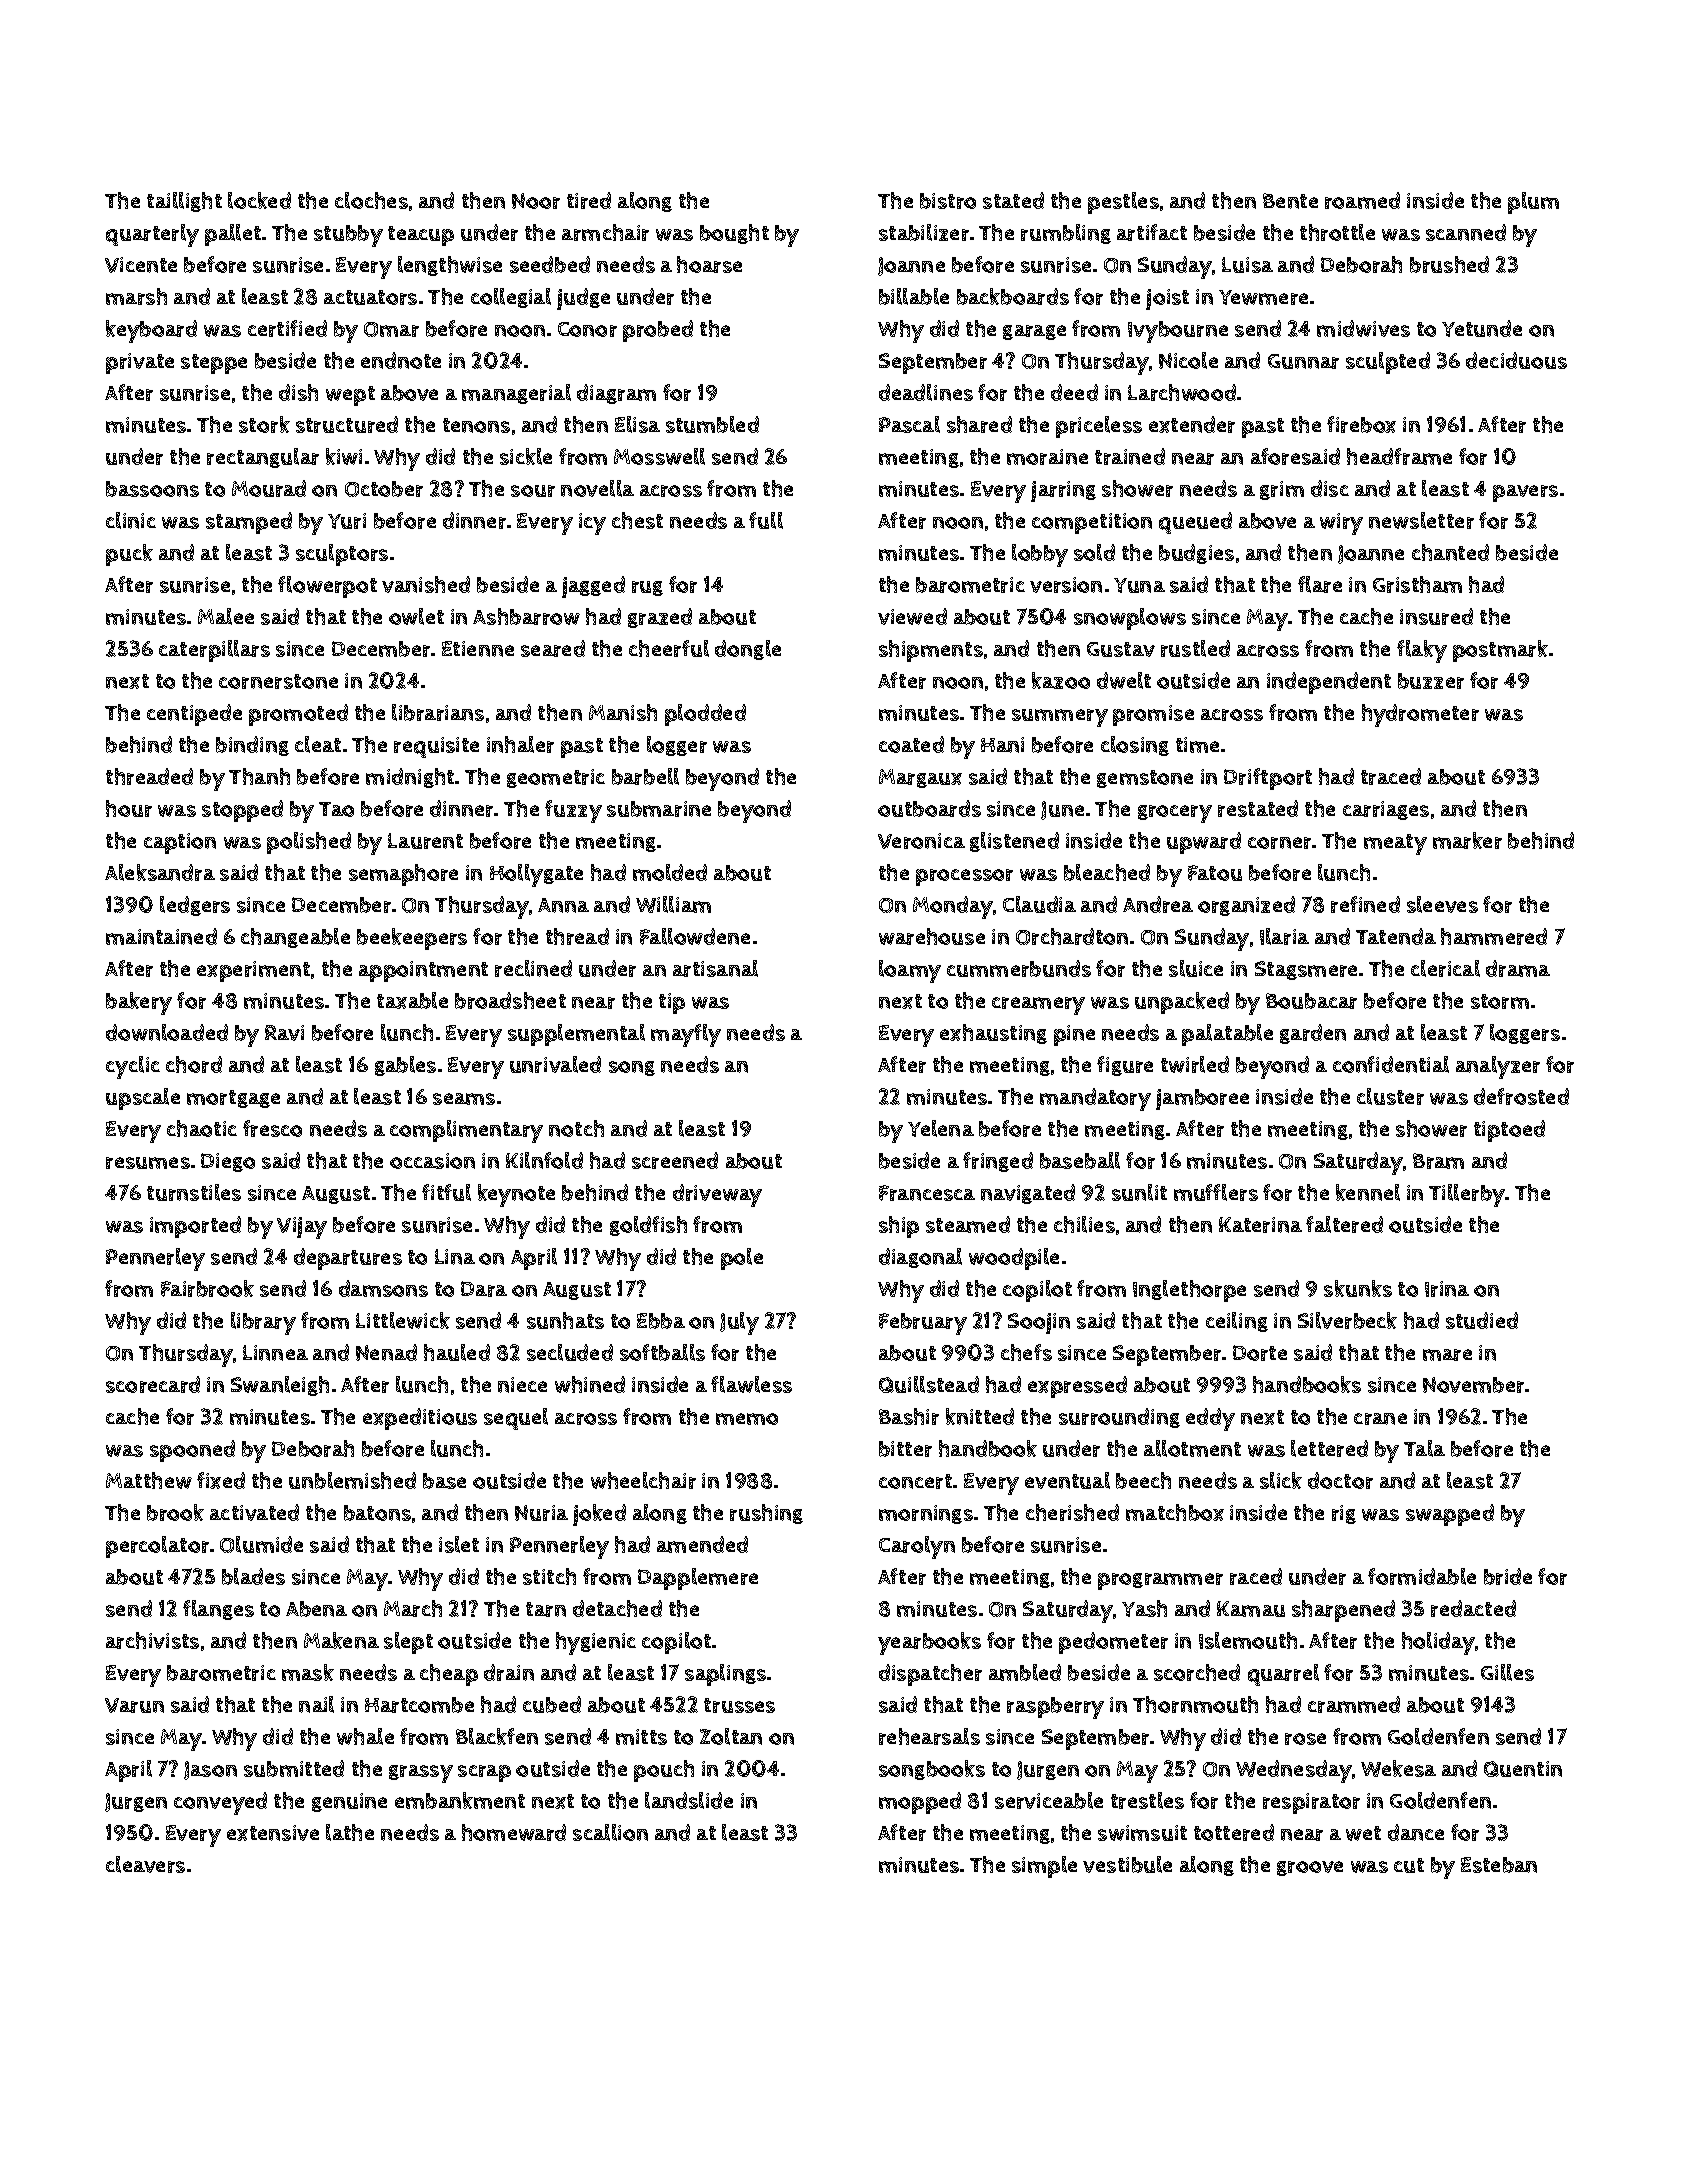 This document has width=1683, height=2178. Describe the element at coordinates (161, 936) in the document. I see `maintained` at that location.
